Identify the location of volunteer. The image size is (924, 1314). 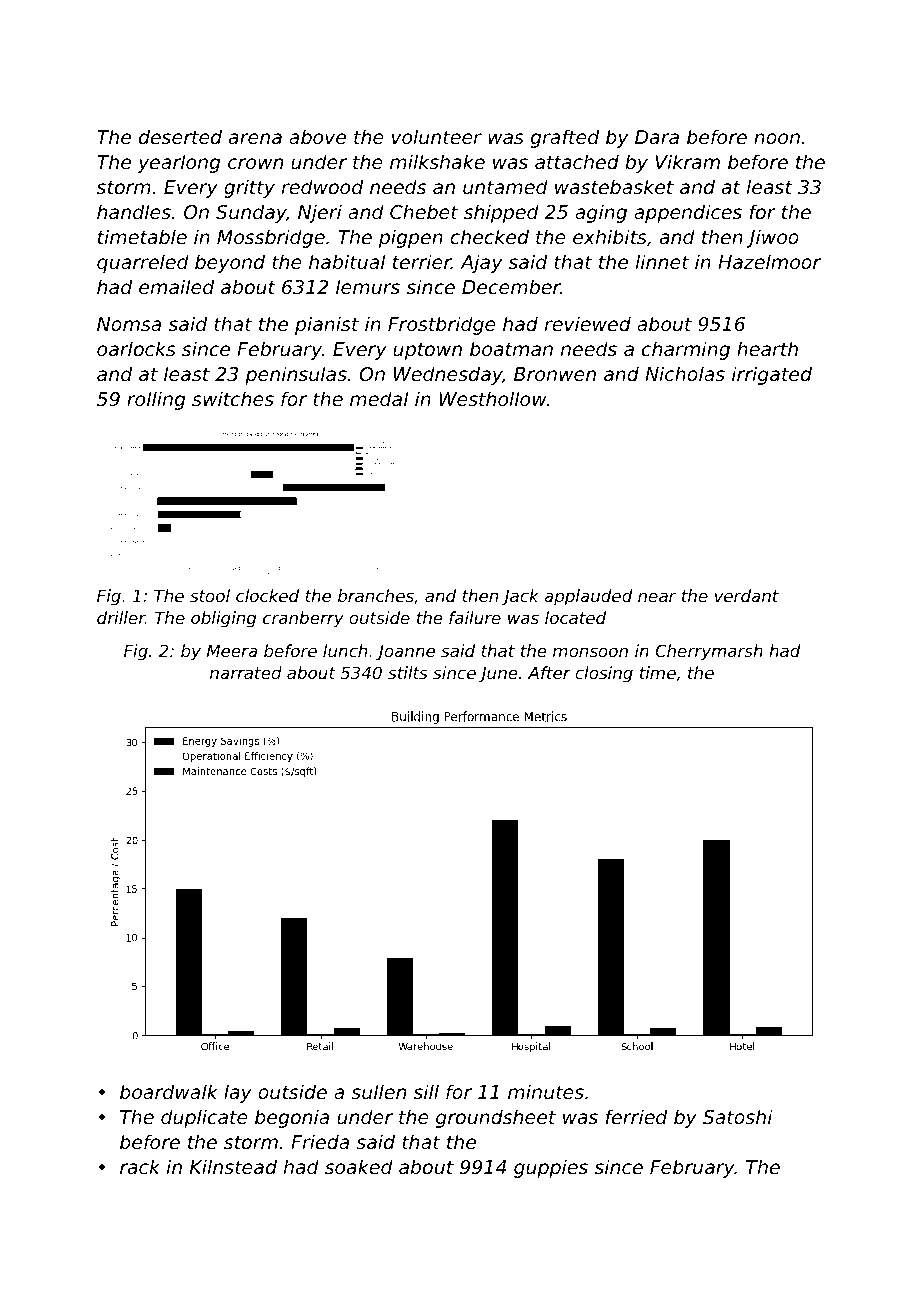
(437, 136).
